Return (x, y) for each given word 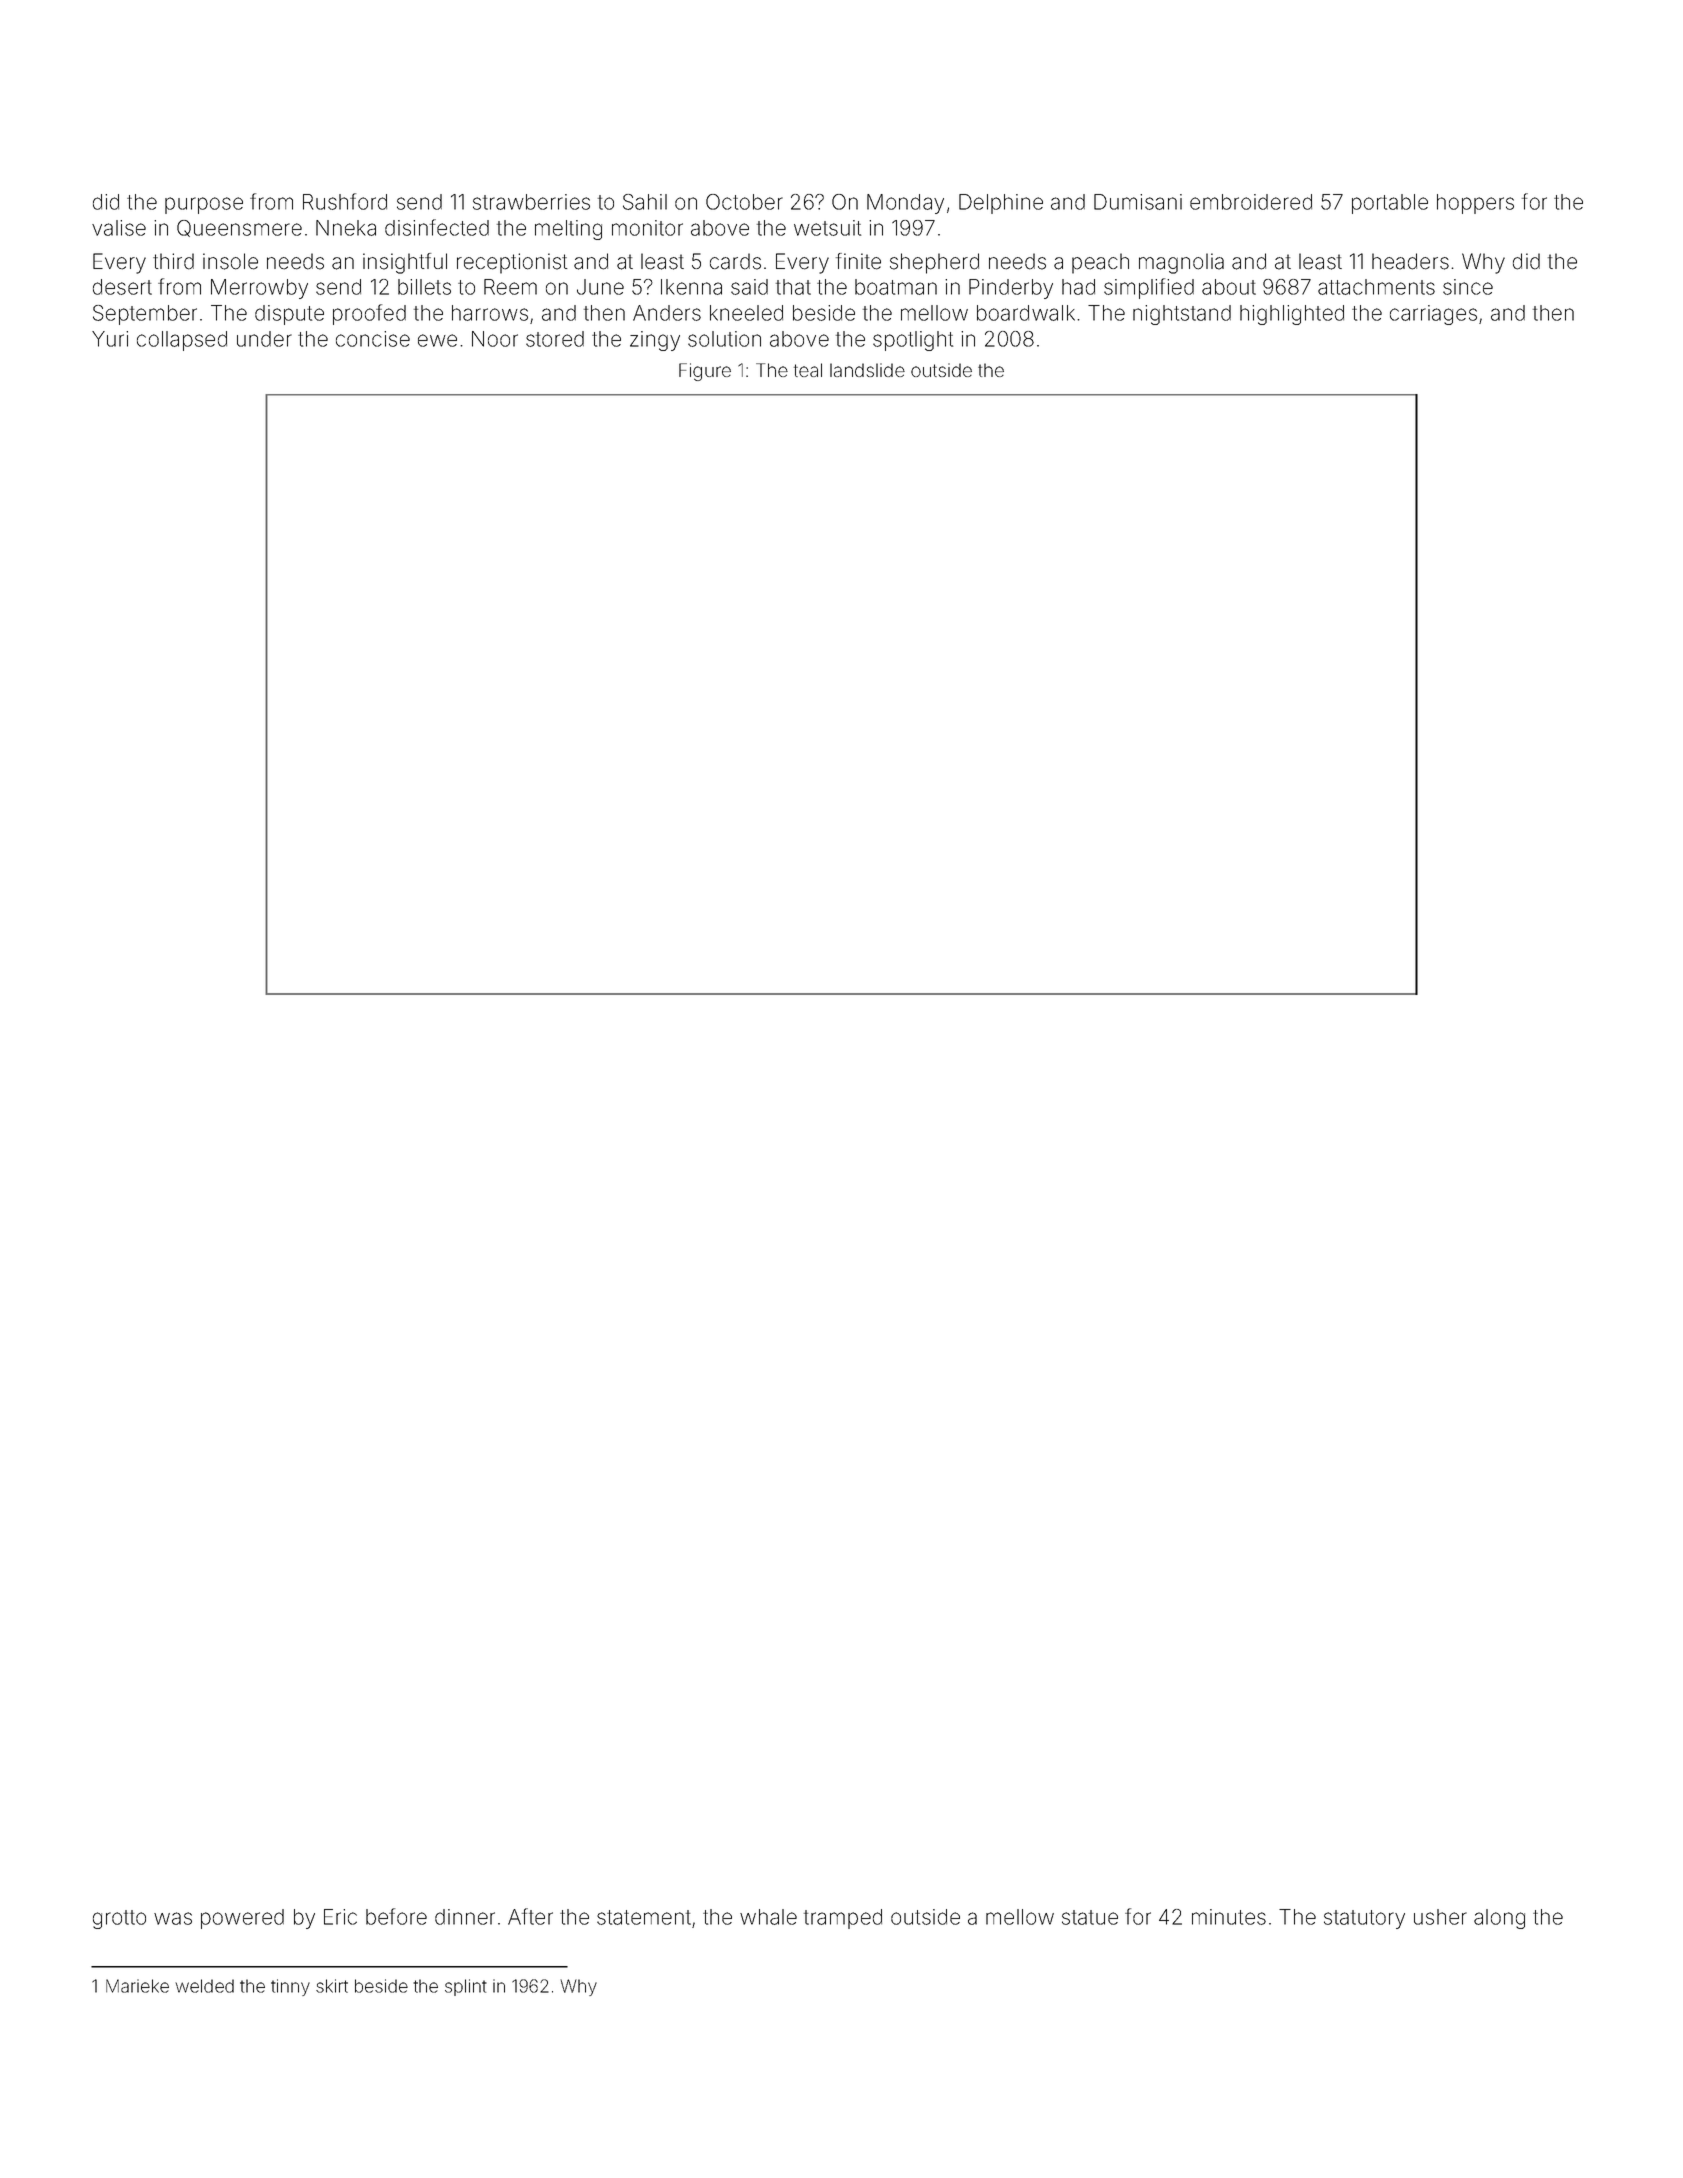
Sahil (645, 202)
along (1499, 1919)
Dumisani (1138, 202)
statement (644, 1917)
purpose (204, 205)
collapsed (182, 341)
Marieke (137, 1986)
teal (808, 370)
